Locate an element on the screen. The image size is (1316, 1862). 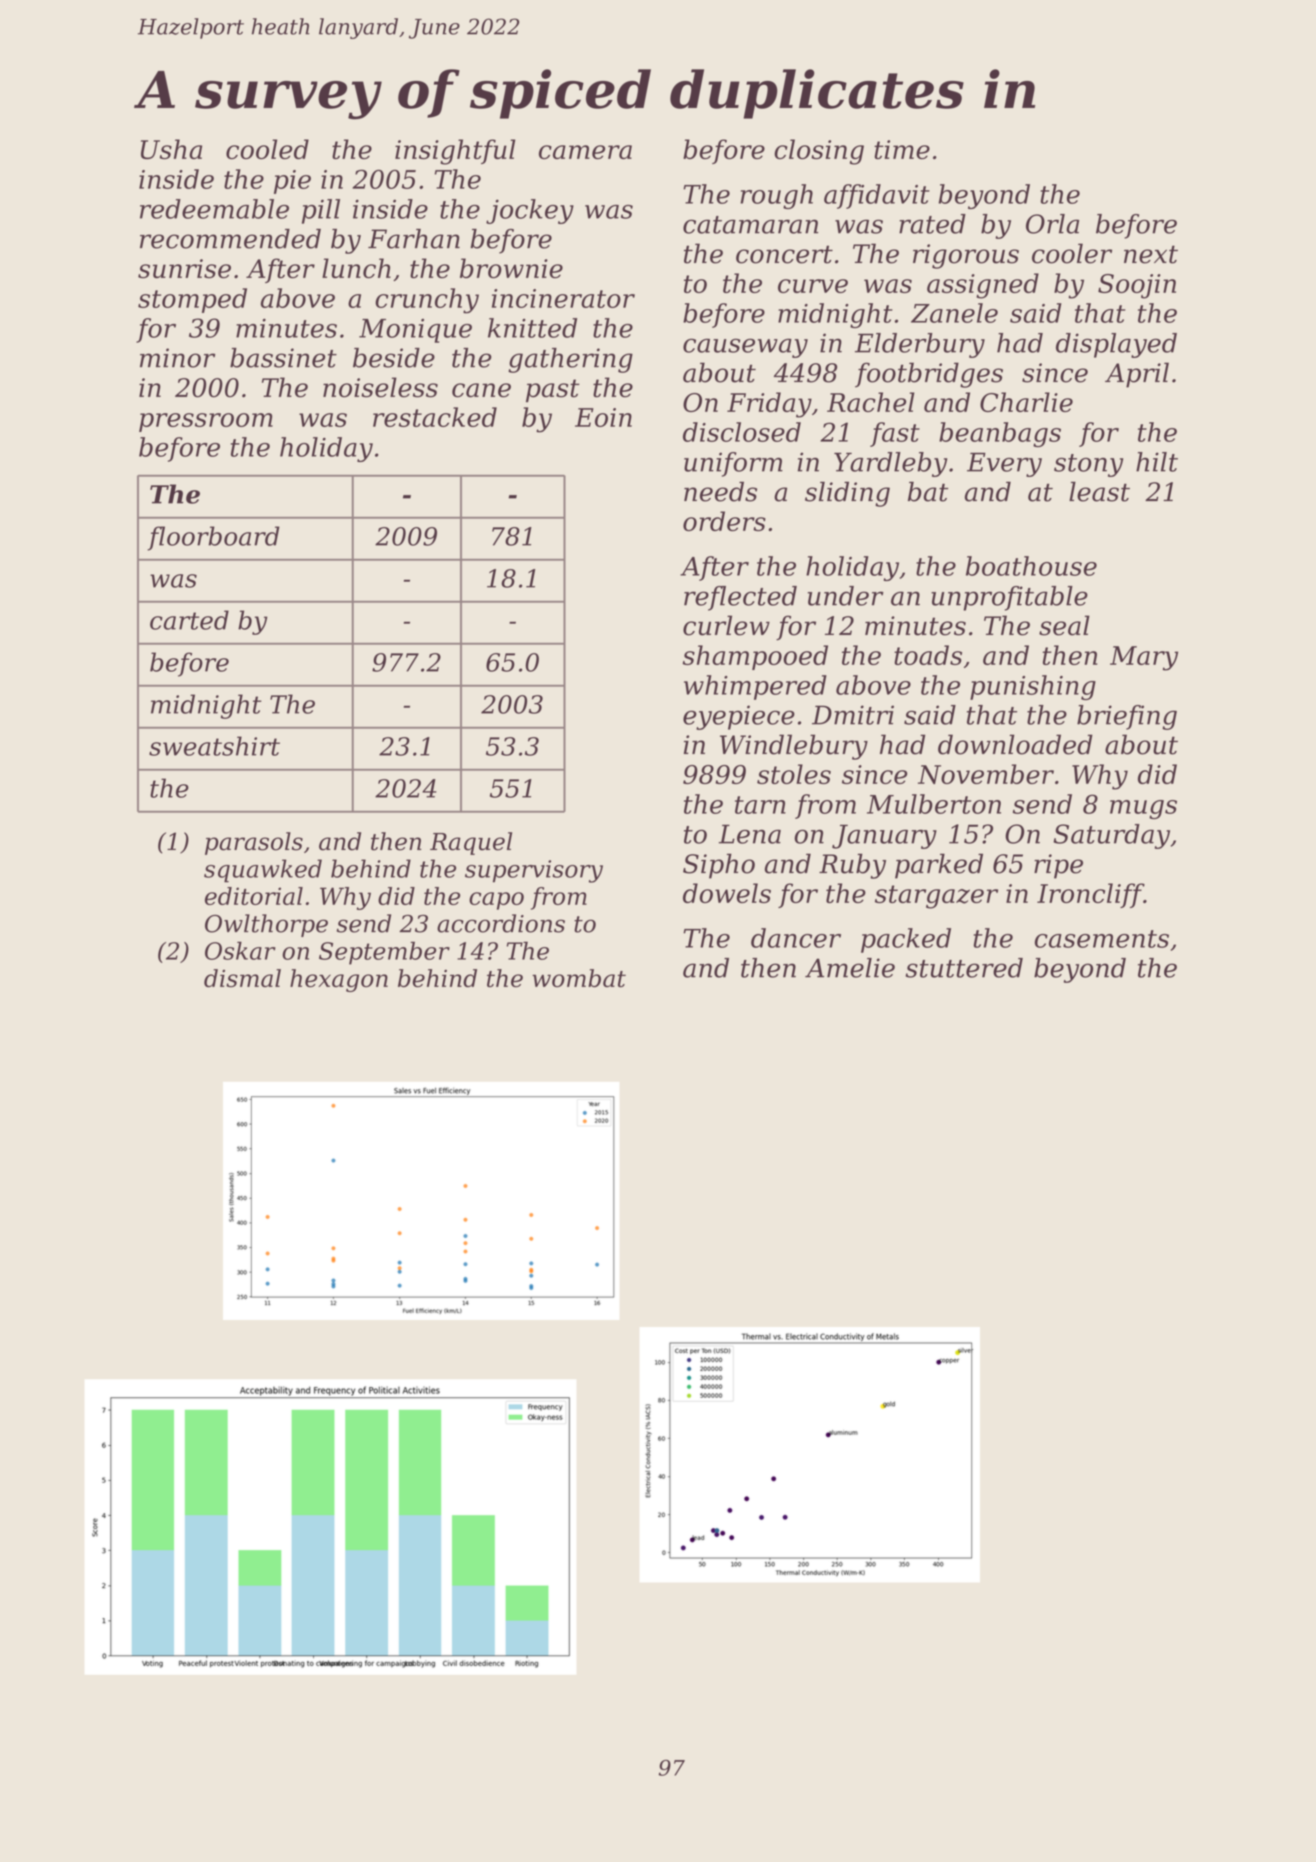
redeemable is located at coordinates (214, 209).
